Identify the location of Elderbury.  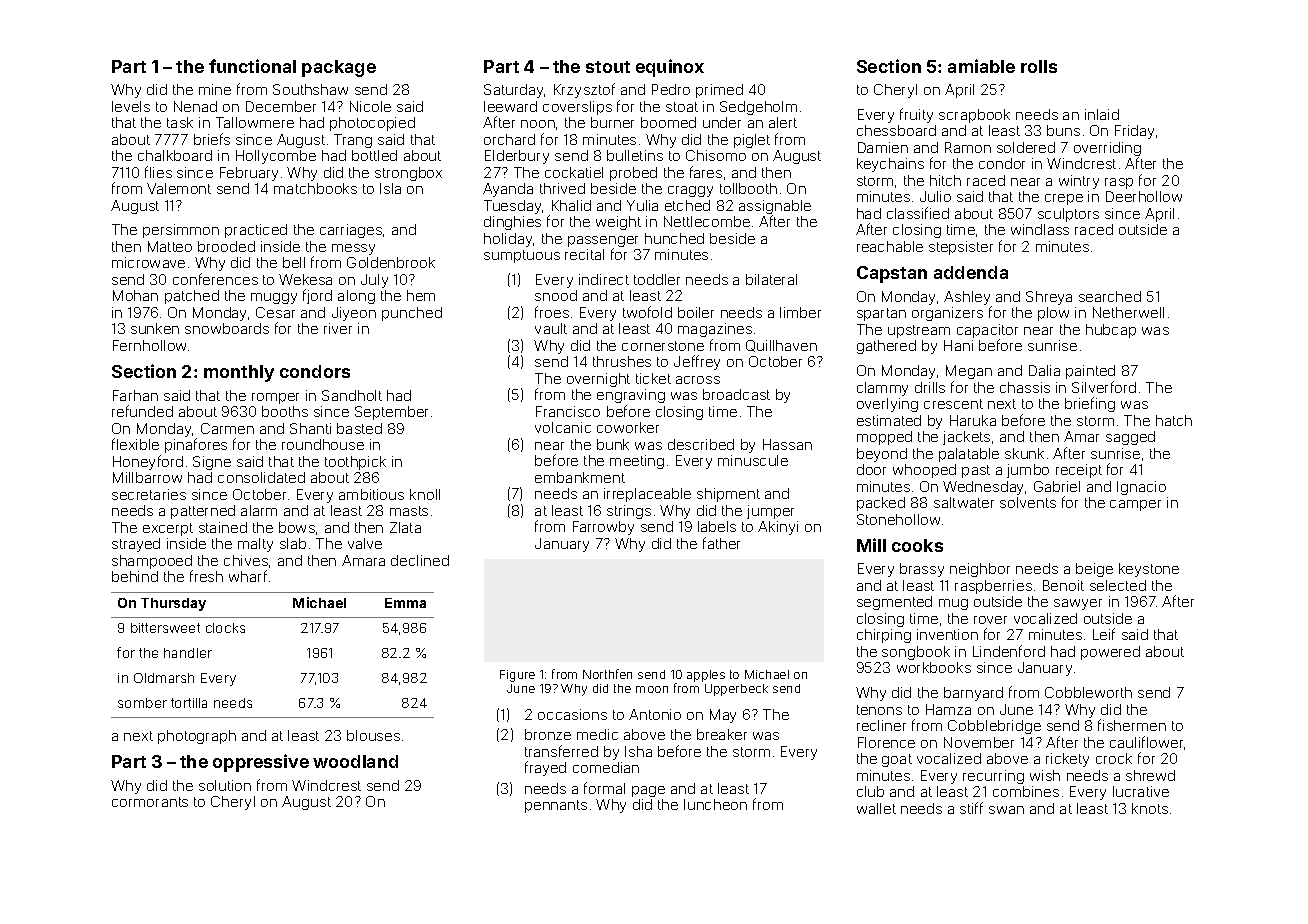
(517, 157).
